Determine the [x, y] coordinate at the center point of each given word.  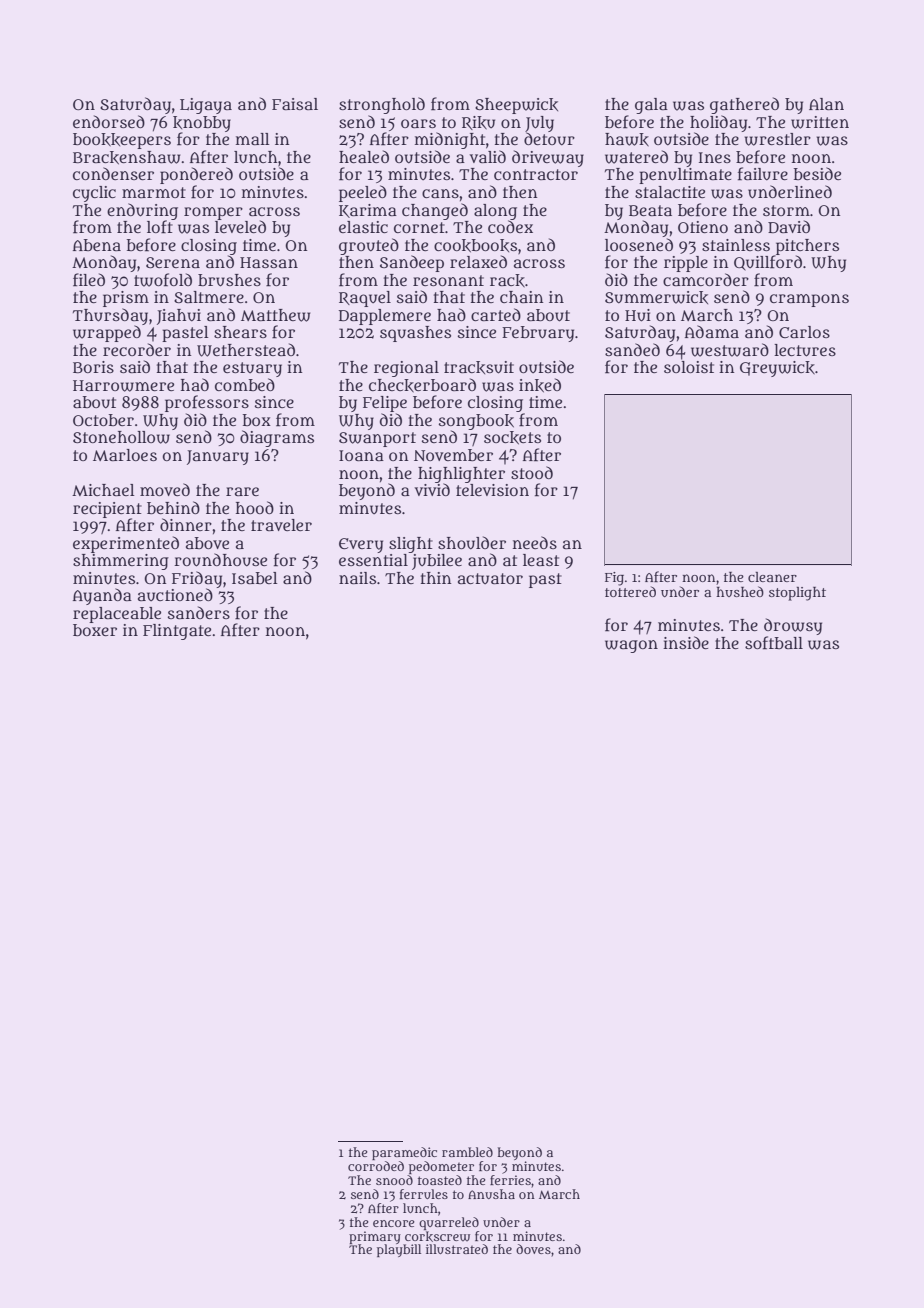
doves [533, 1249]
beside [817, 173]
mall [252, 139]
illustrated [457, 1249]
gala [651, 106]
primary [375, 1237]
